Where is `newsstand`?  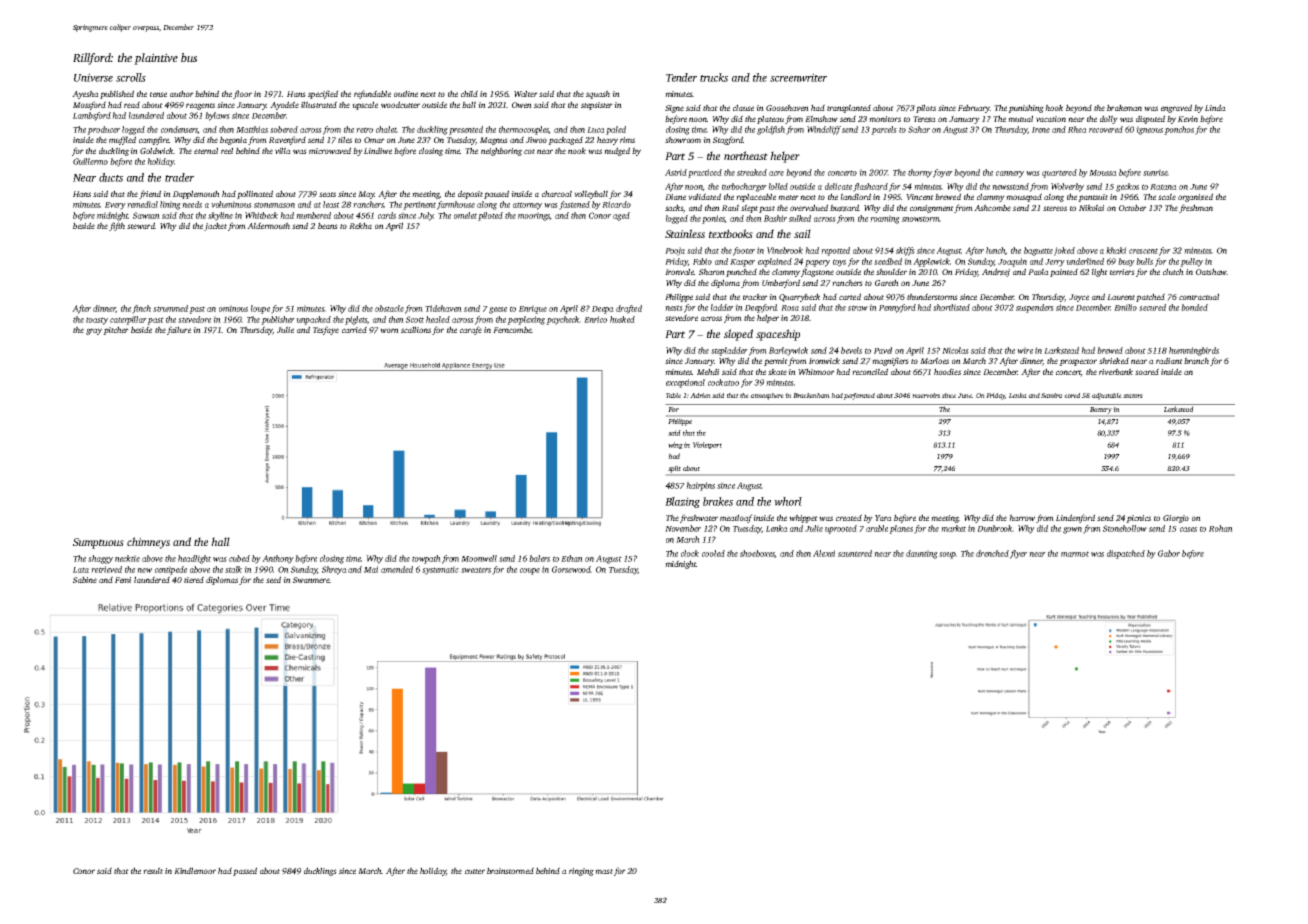 newsstand is located at coordinates (1010, 186).
